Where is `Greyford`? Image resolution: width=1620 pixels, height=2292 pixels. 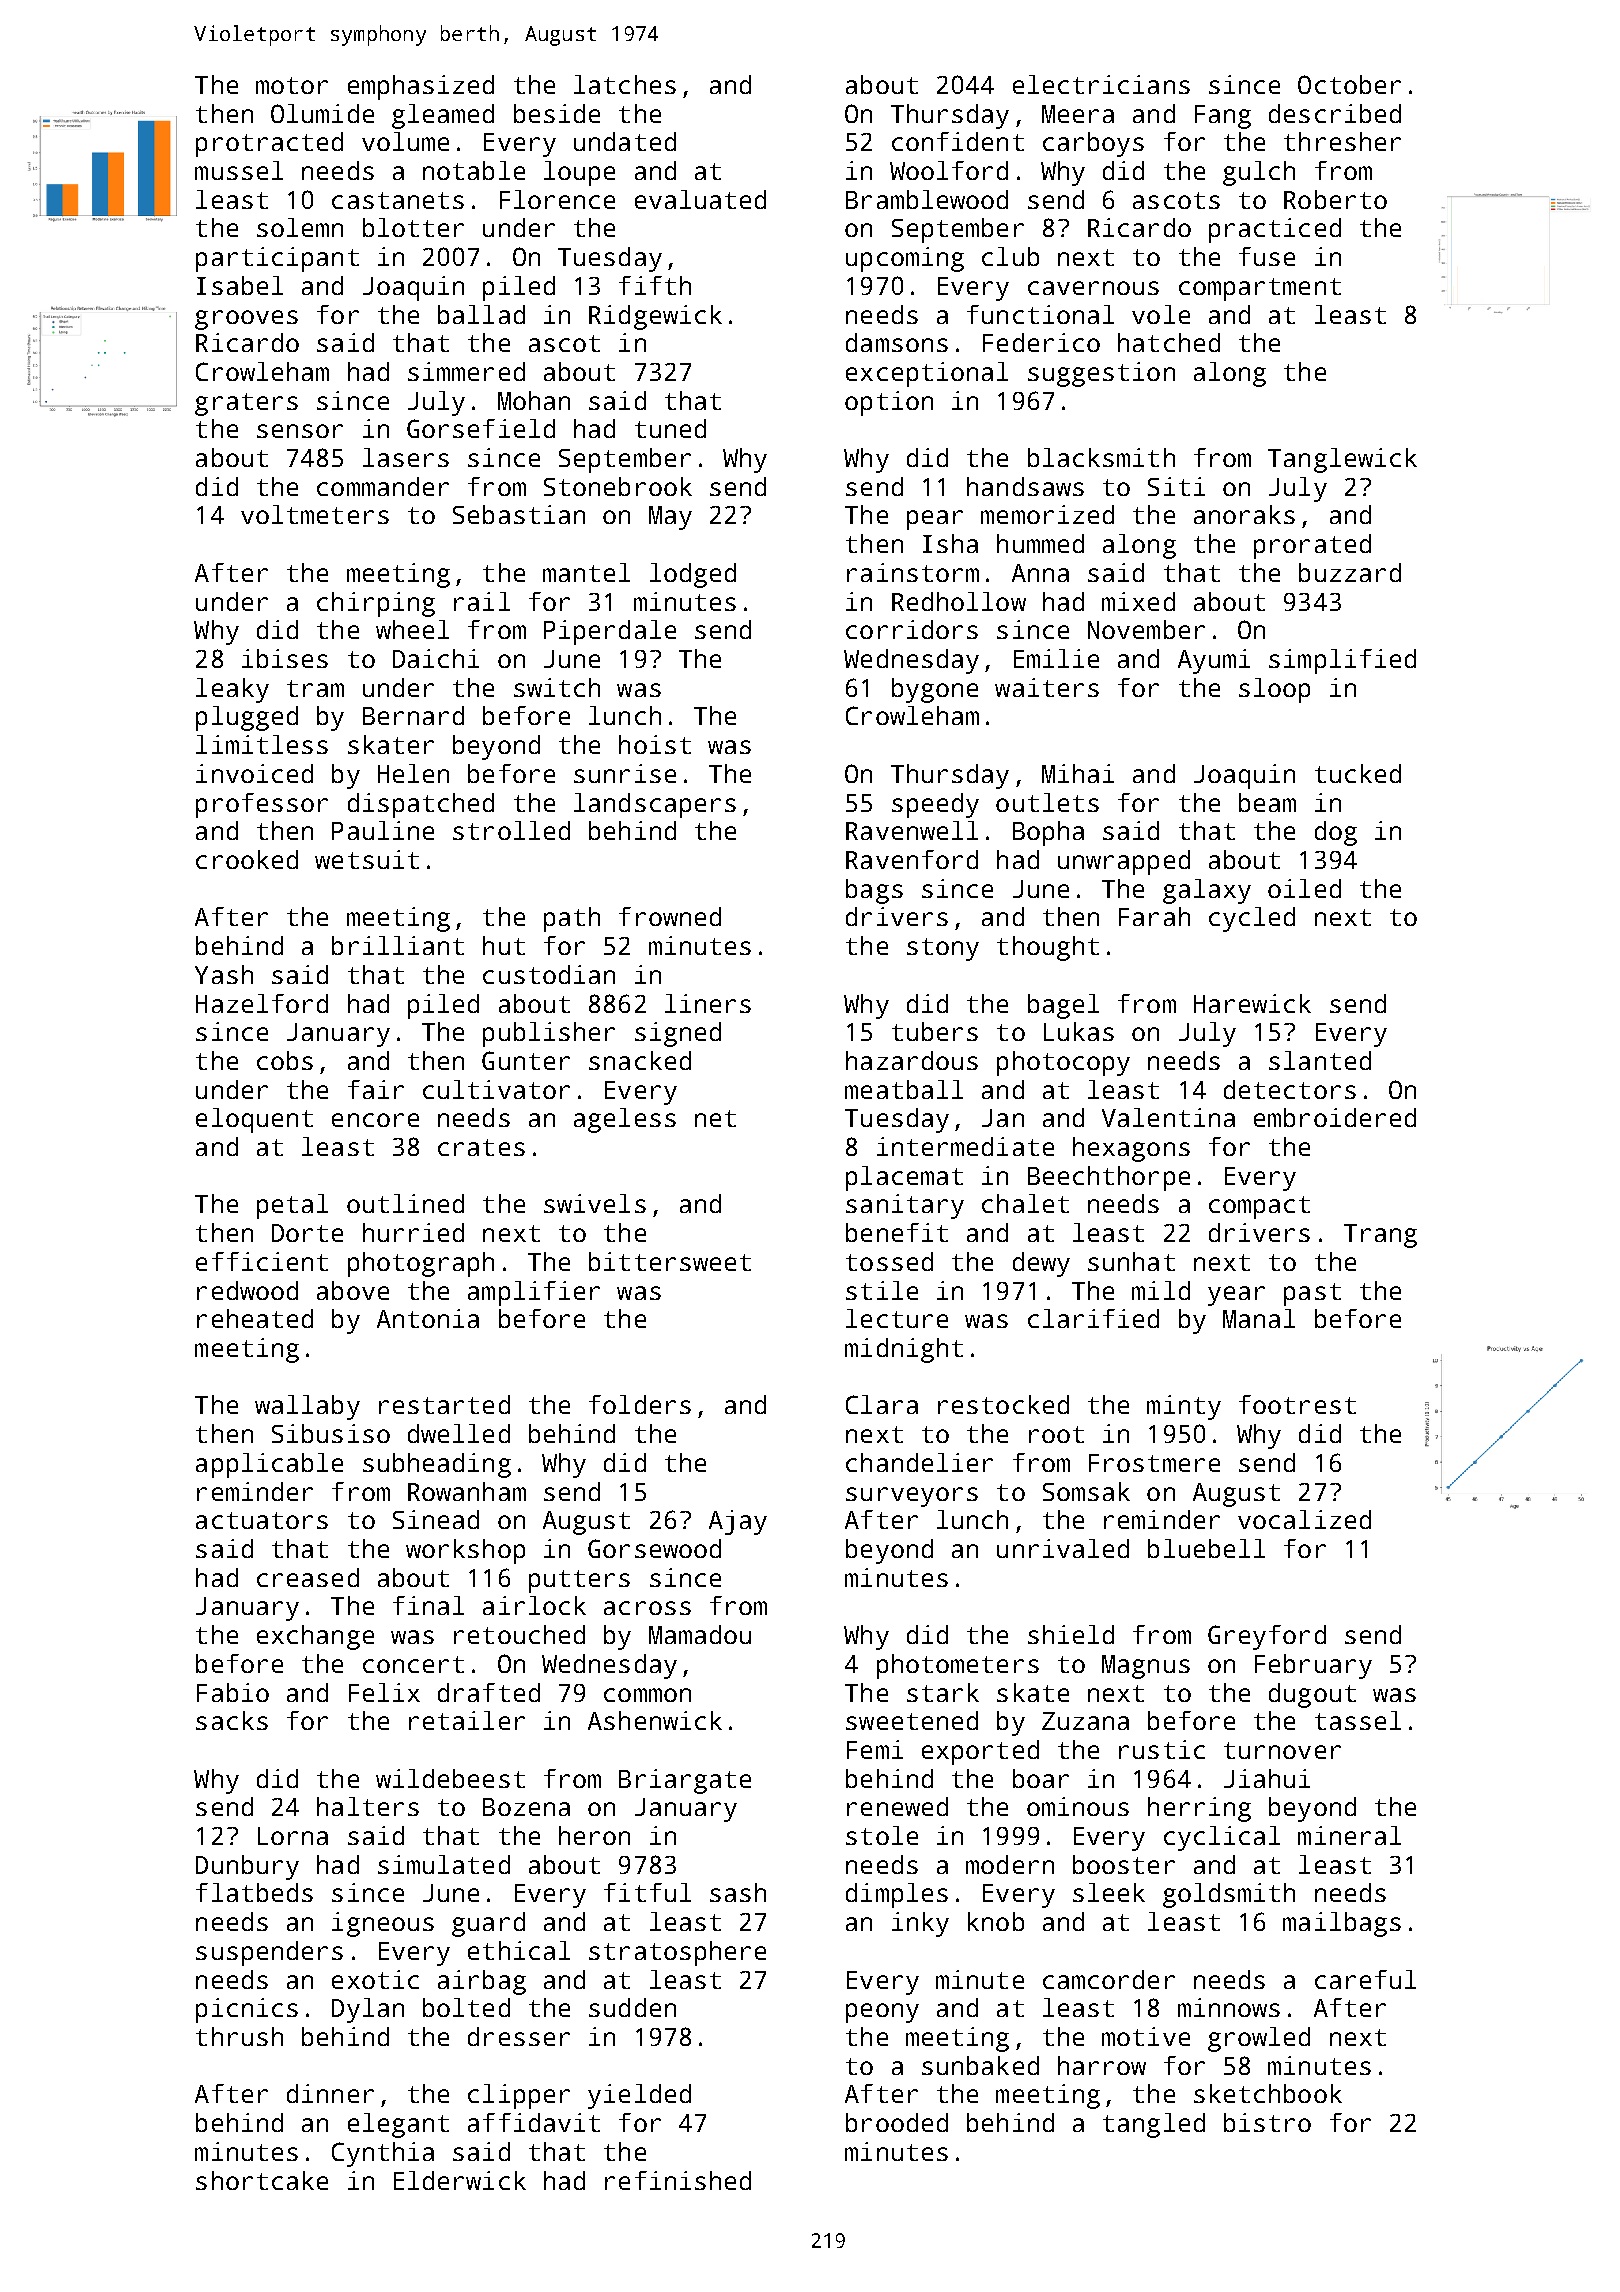 Greyford is located at coordinates (1267, 1637).
